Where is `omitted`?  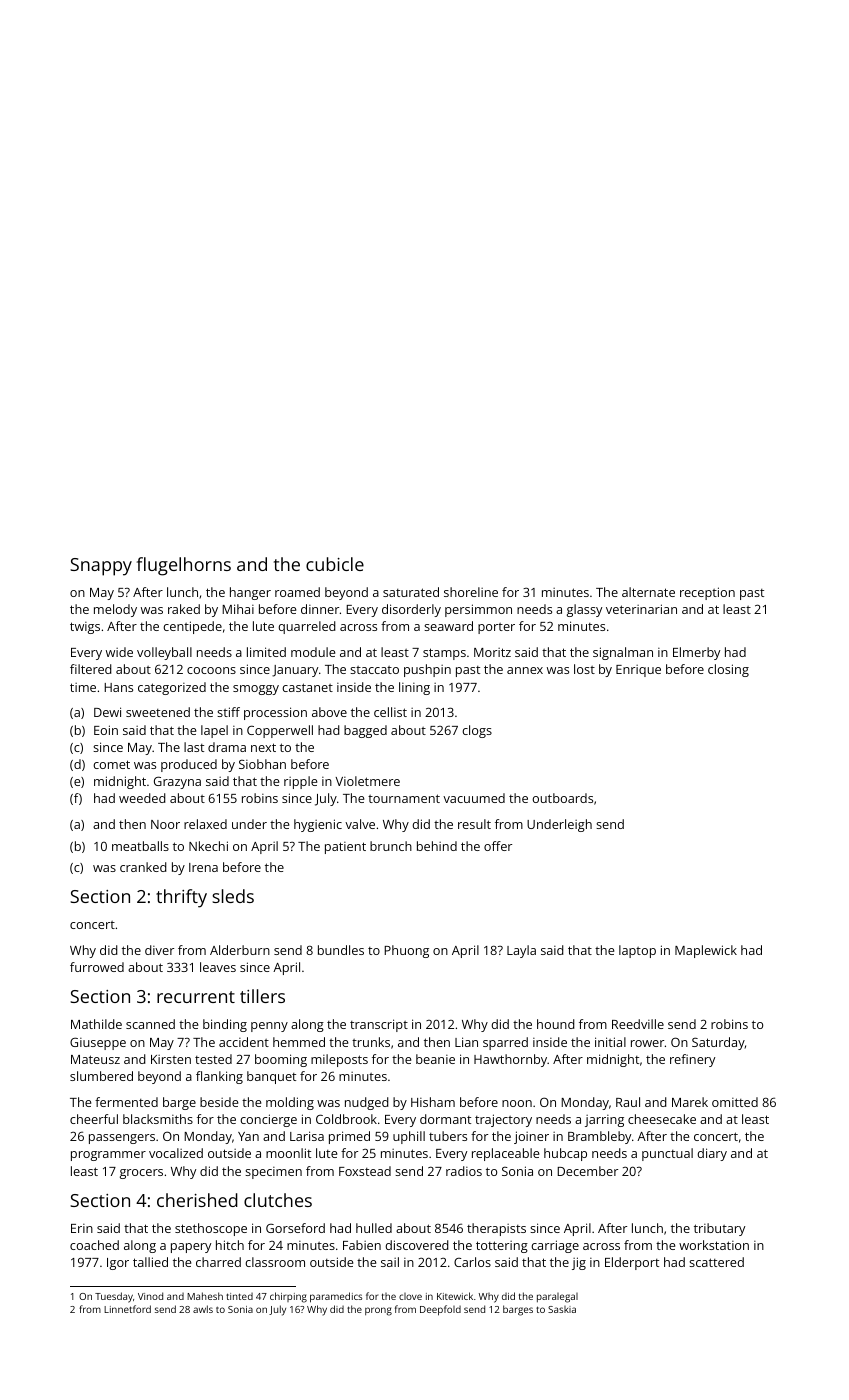 omitted is located at coordinates (735, 1102).
